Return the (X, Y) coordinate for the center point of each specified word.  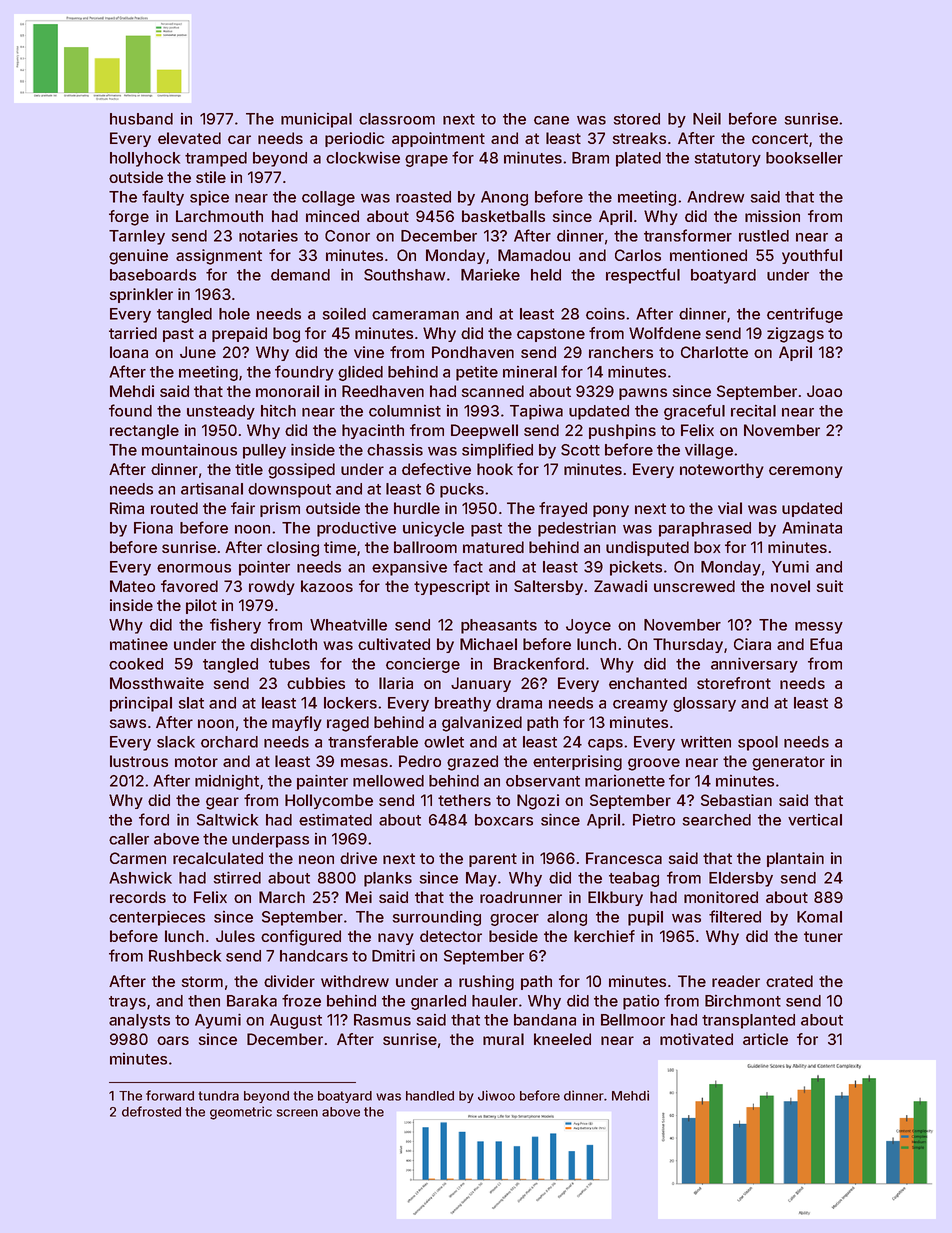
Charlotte (714, 352)
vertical (815, 820)
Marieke (490, 275)
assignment (219, 257)
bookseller (804, 158)
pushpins (622, 431)
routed (174, 508)
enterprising (577, 763)
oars (173, 1040)
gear (222, 803)
